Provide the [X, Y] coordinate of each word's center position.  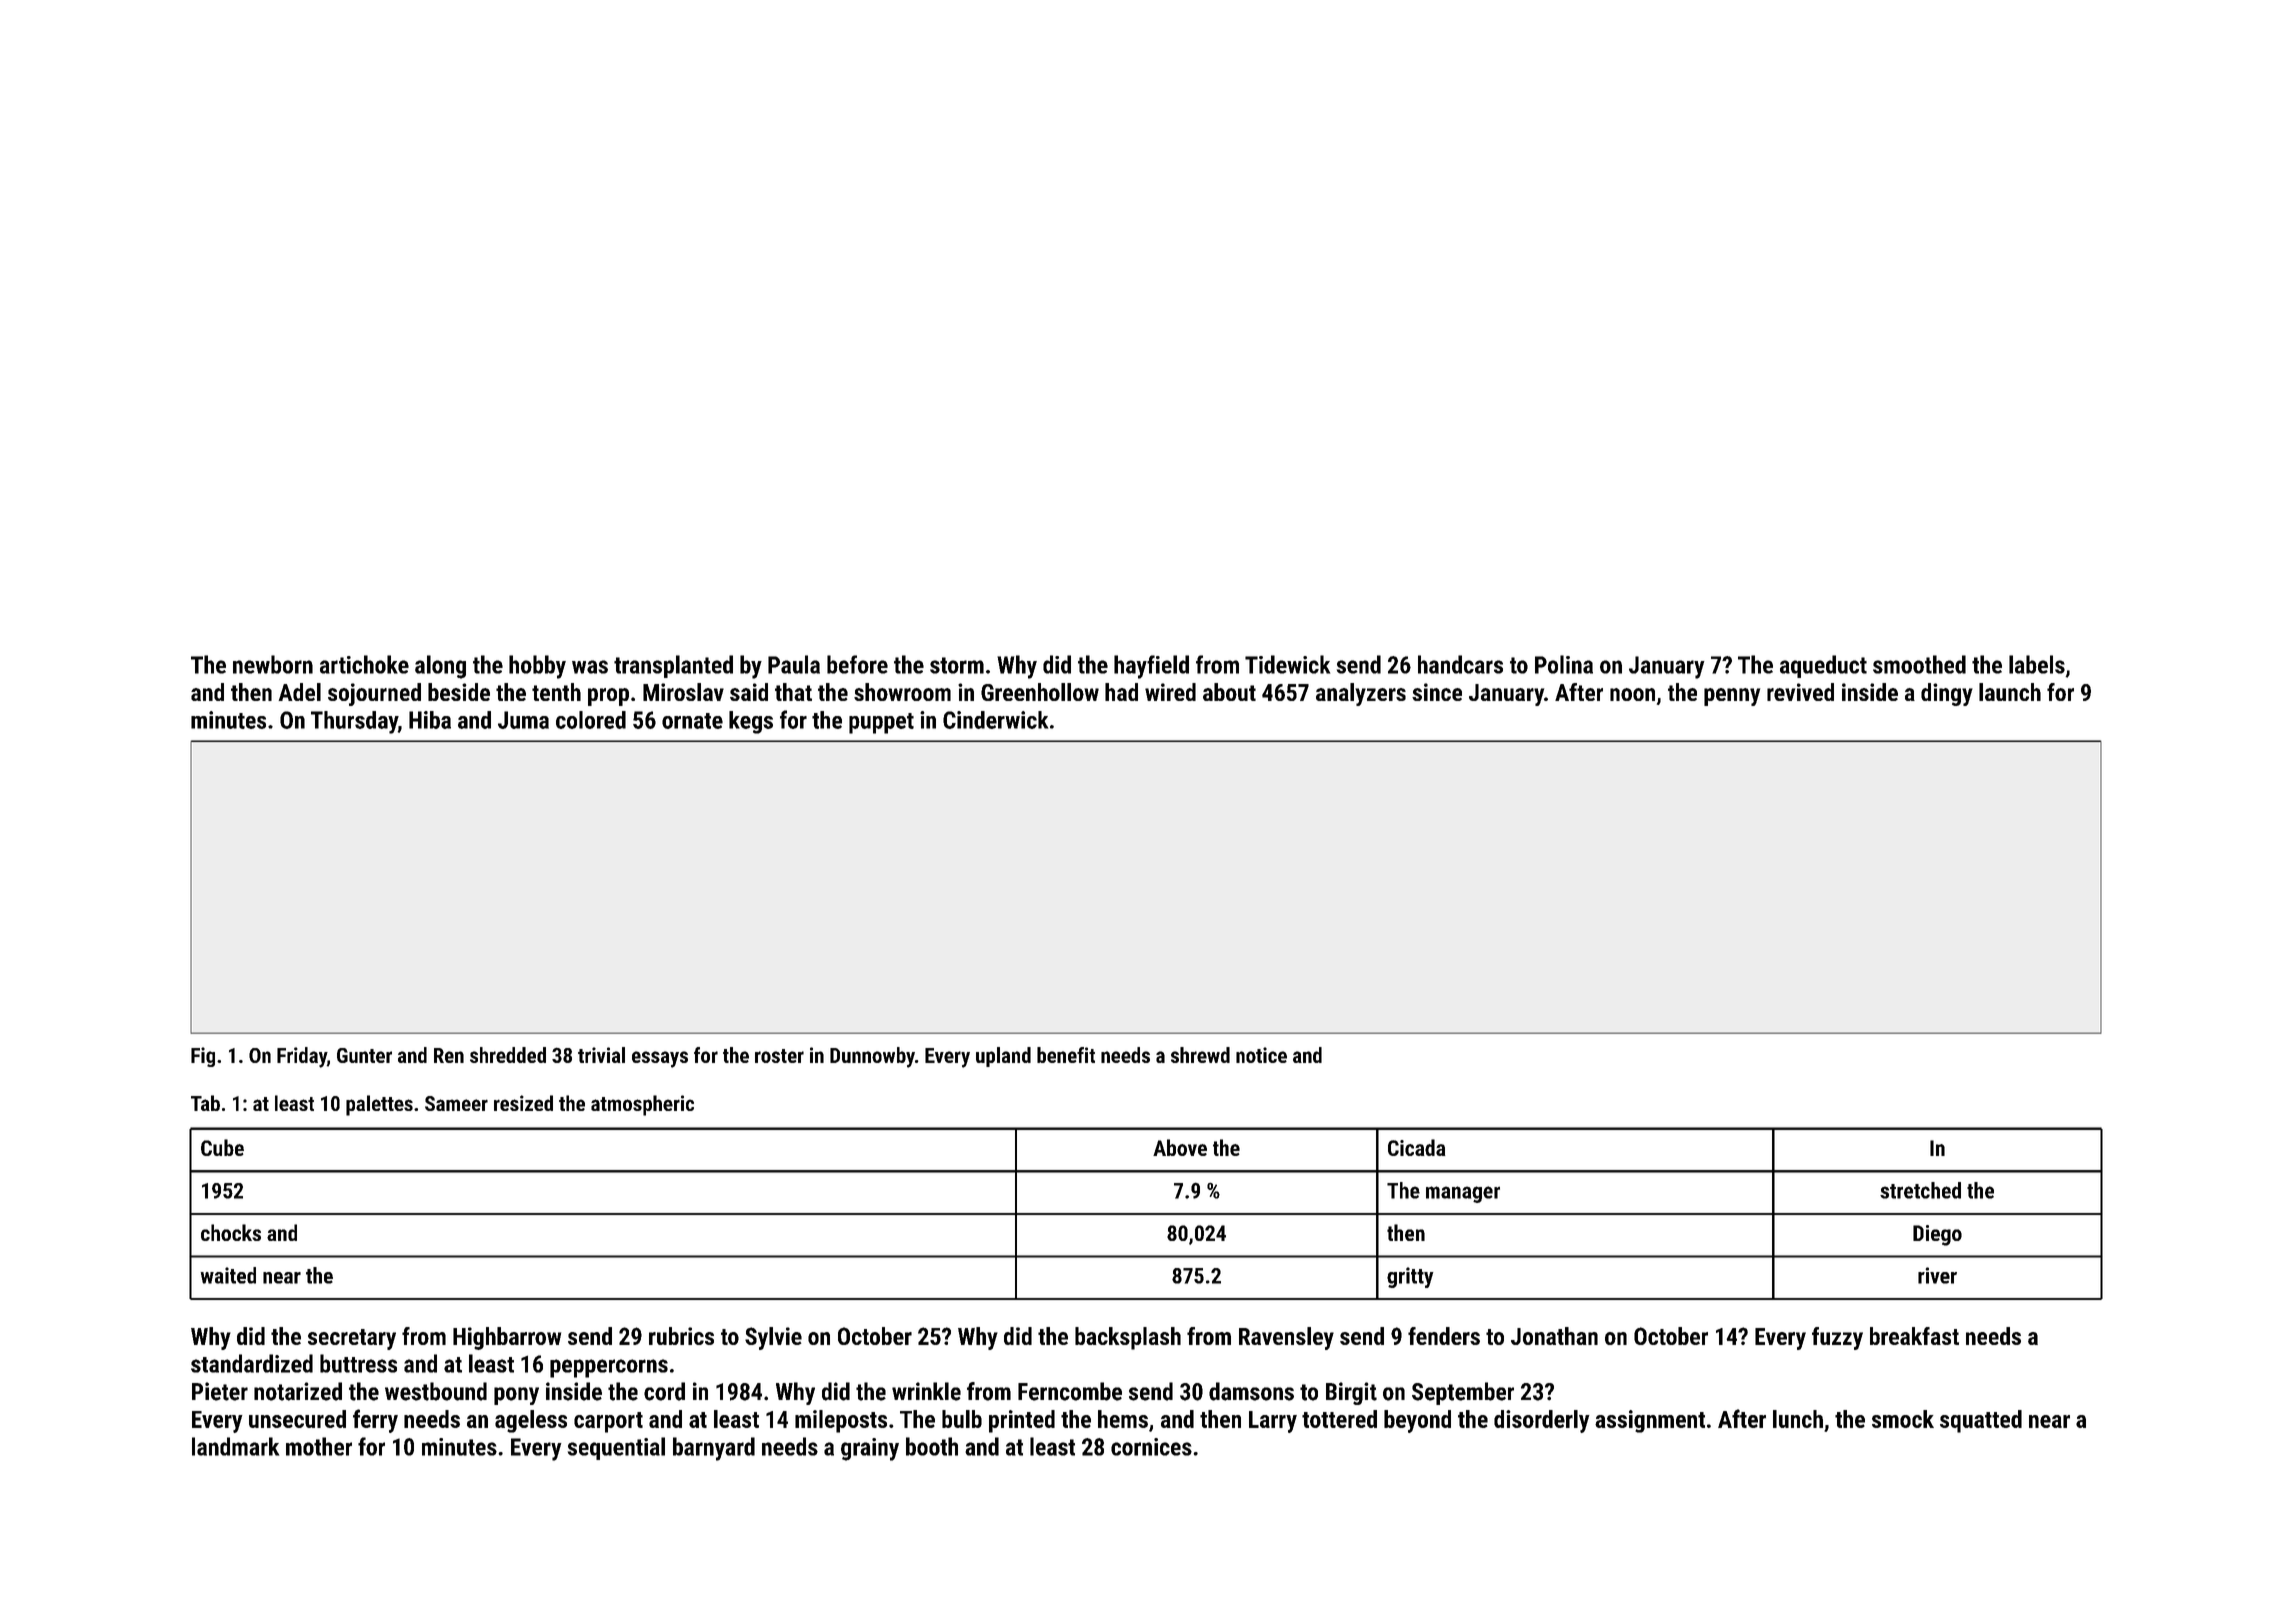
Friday [302, 1057]
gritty [1410, 1277]
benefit [1066, 1055]
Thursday [354, 722]
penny [1732, 697]
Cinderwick [995, 720]
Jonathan [1554, 1336]
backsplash [1128, 1338]
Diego [1937, 1235]
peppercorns [609, 1368]
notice [1261, 1055]
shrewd [1200, 1055]
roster [779, 1056]
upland [1003, 1057]
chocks [231, 1232]
